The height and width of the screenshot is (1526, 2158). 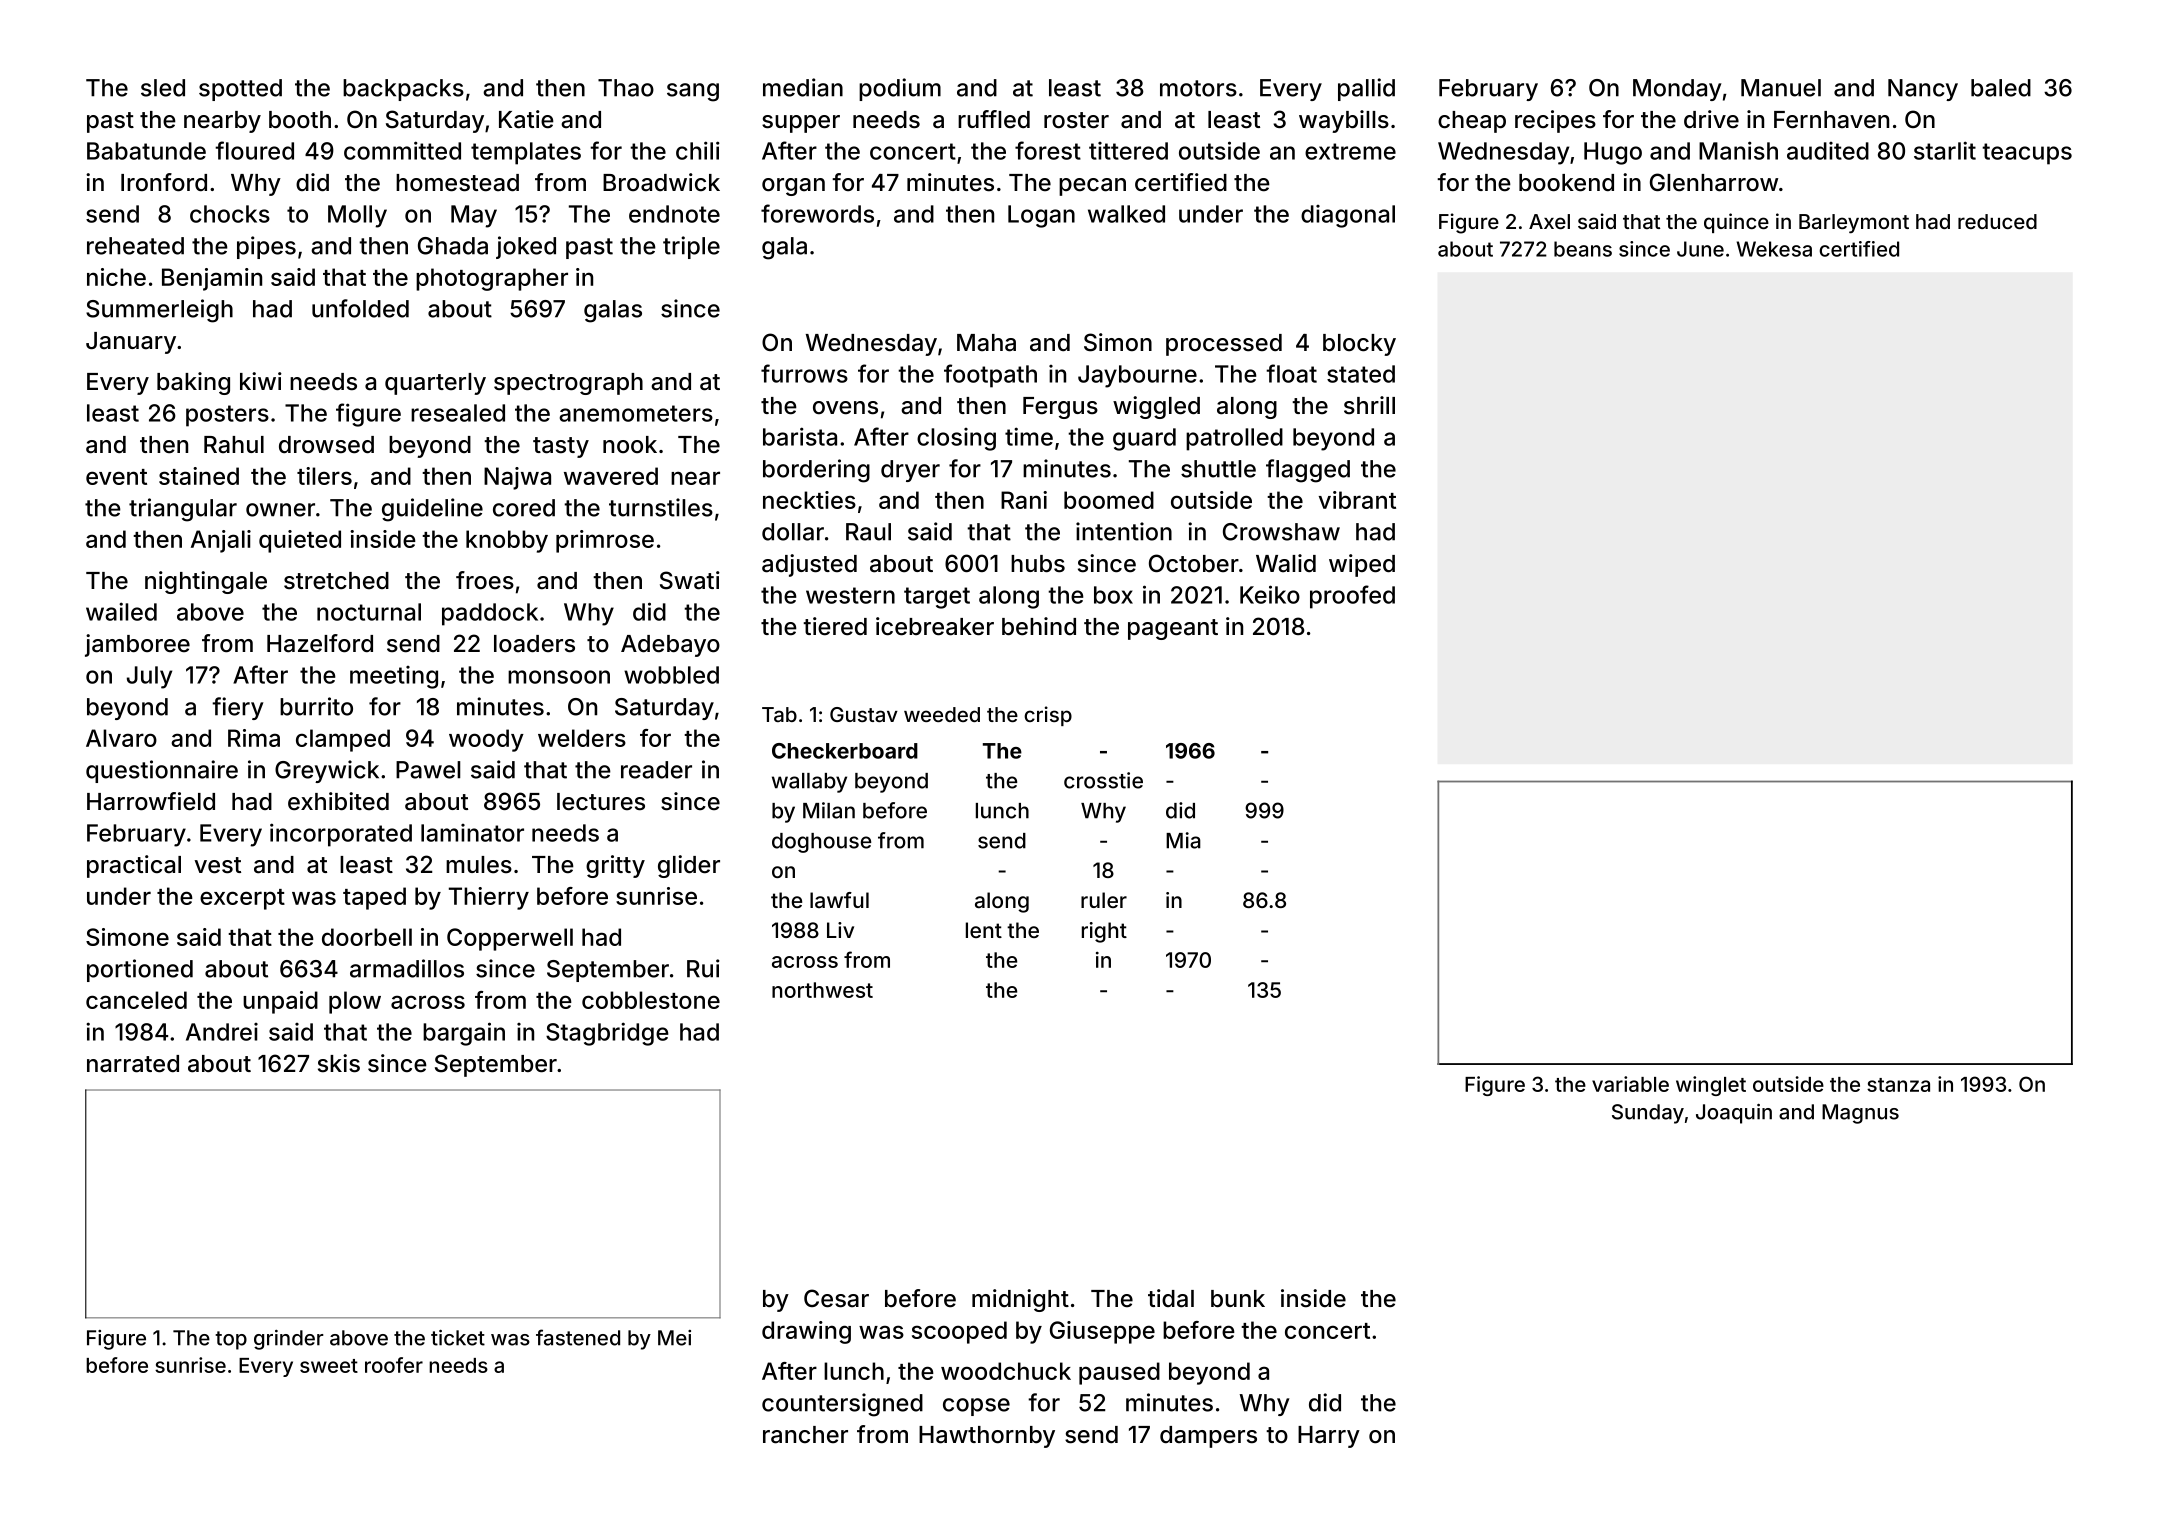 I want to click on June, so click(x=1700, y=249).
